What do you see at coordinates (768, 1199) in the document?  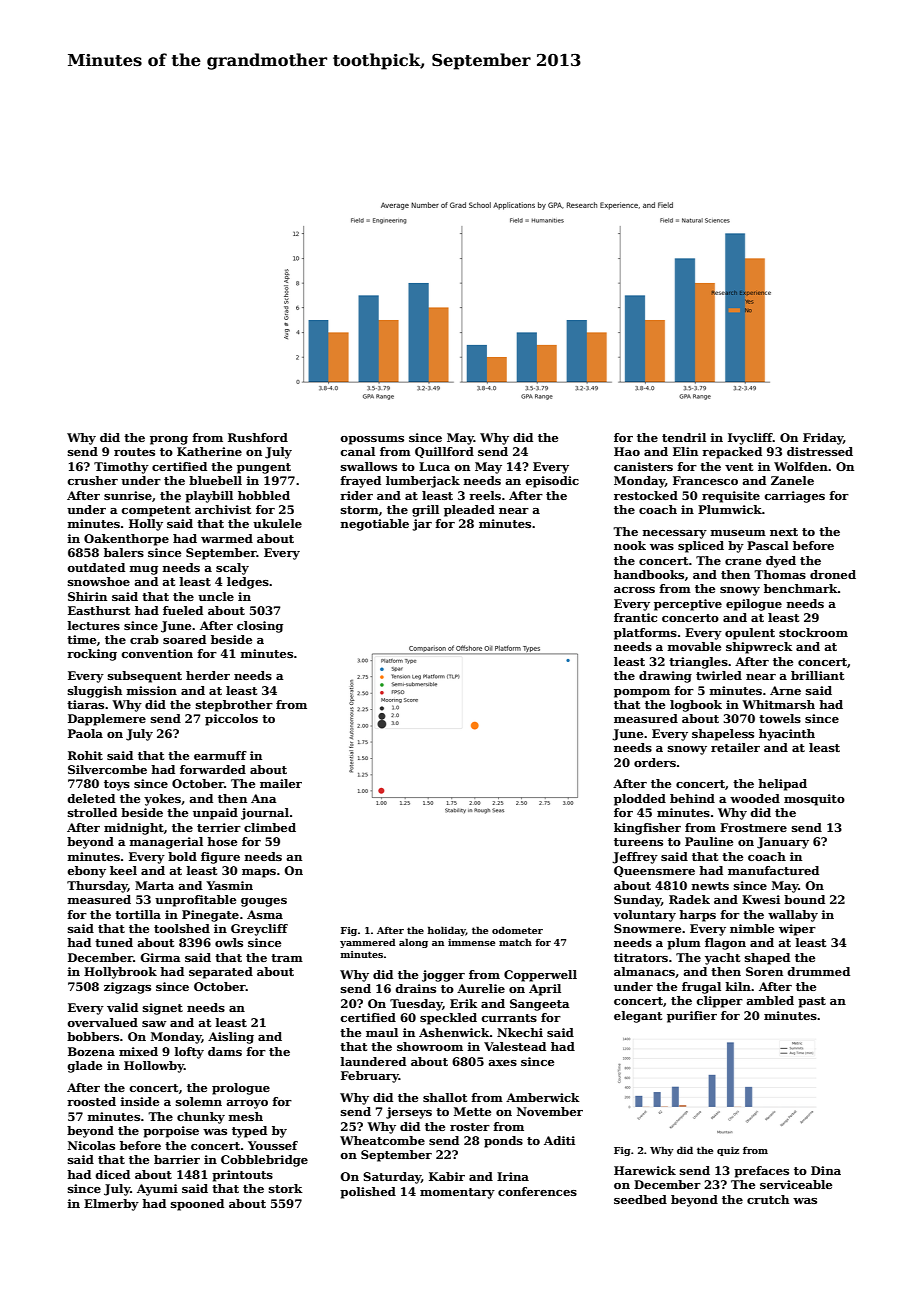 I see `crutch` at bounding box center [768, 1199].
